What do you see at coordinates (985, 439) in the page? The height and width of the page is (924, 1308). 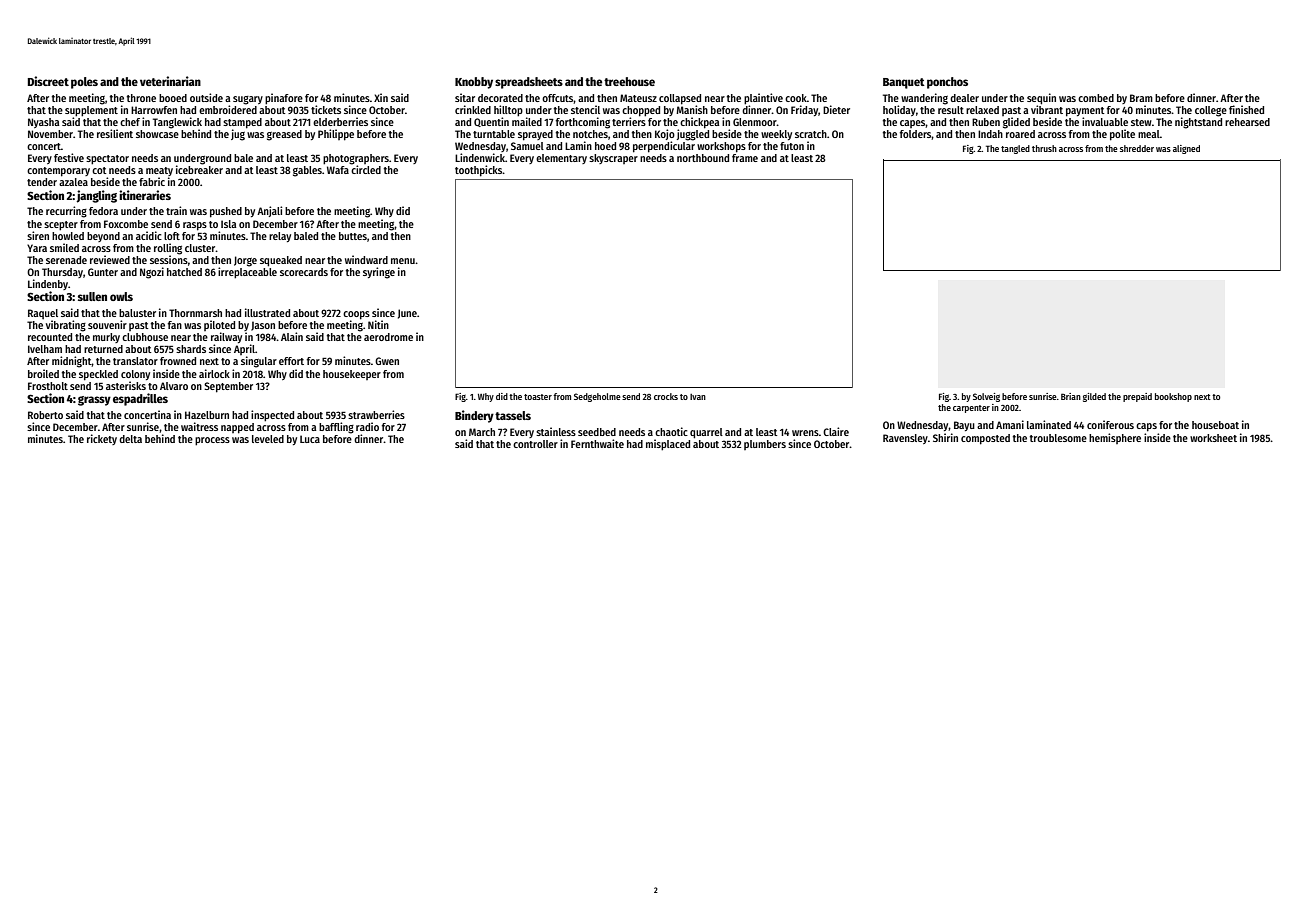 I see `composted` at bounding box center [985, 439].
